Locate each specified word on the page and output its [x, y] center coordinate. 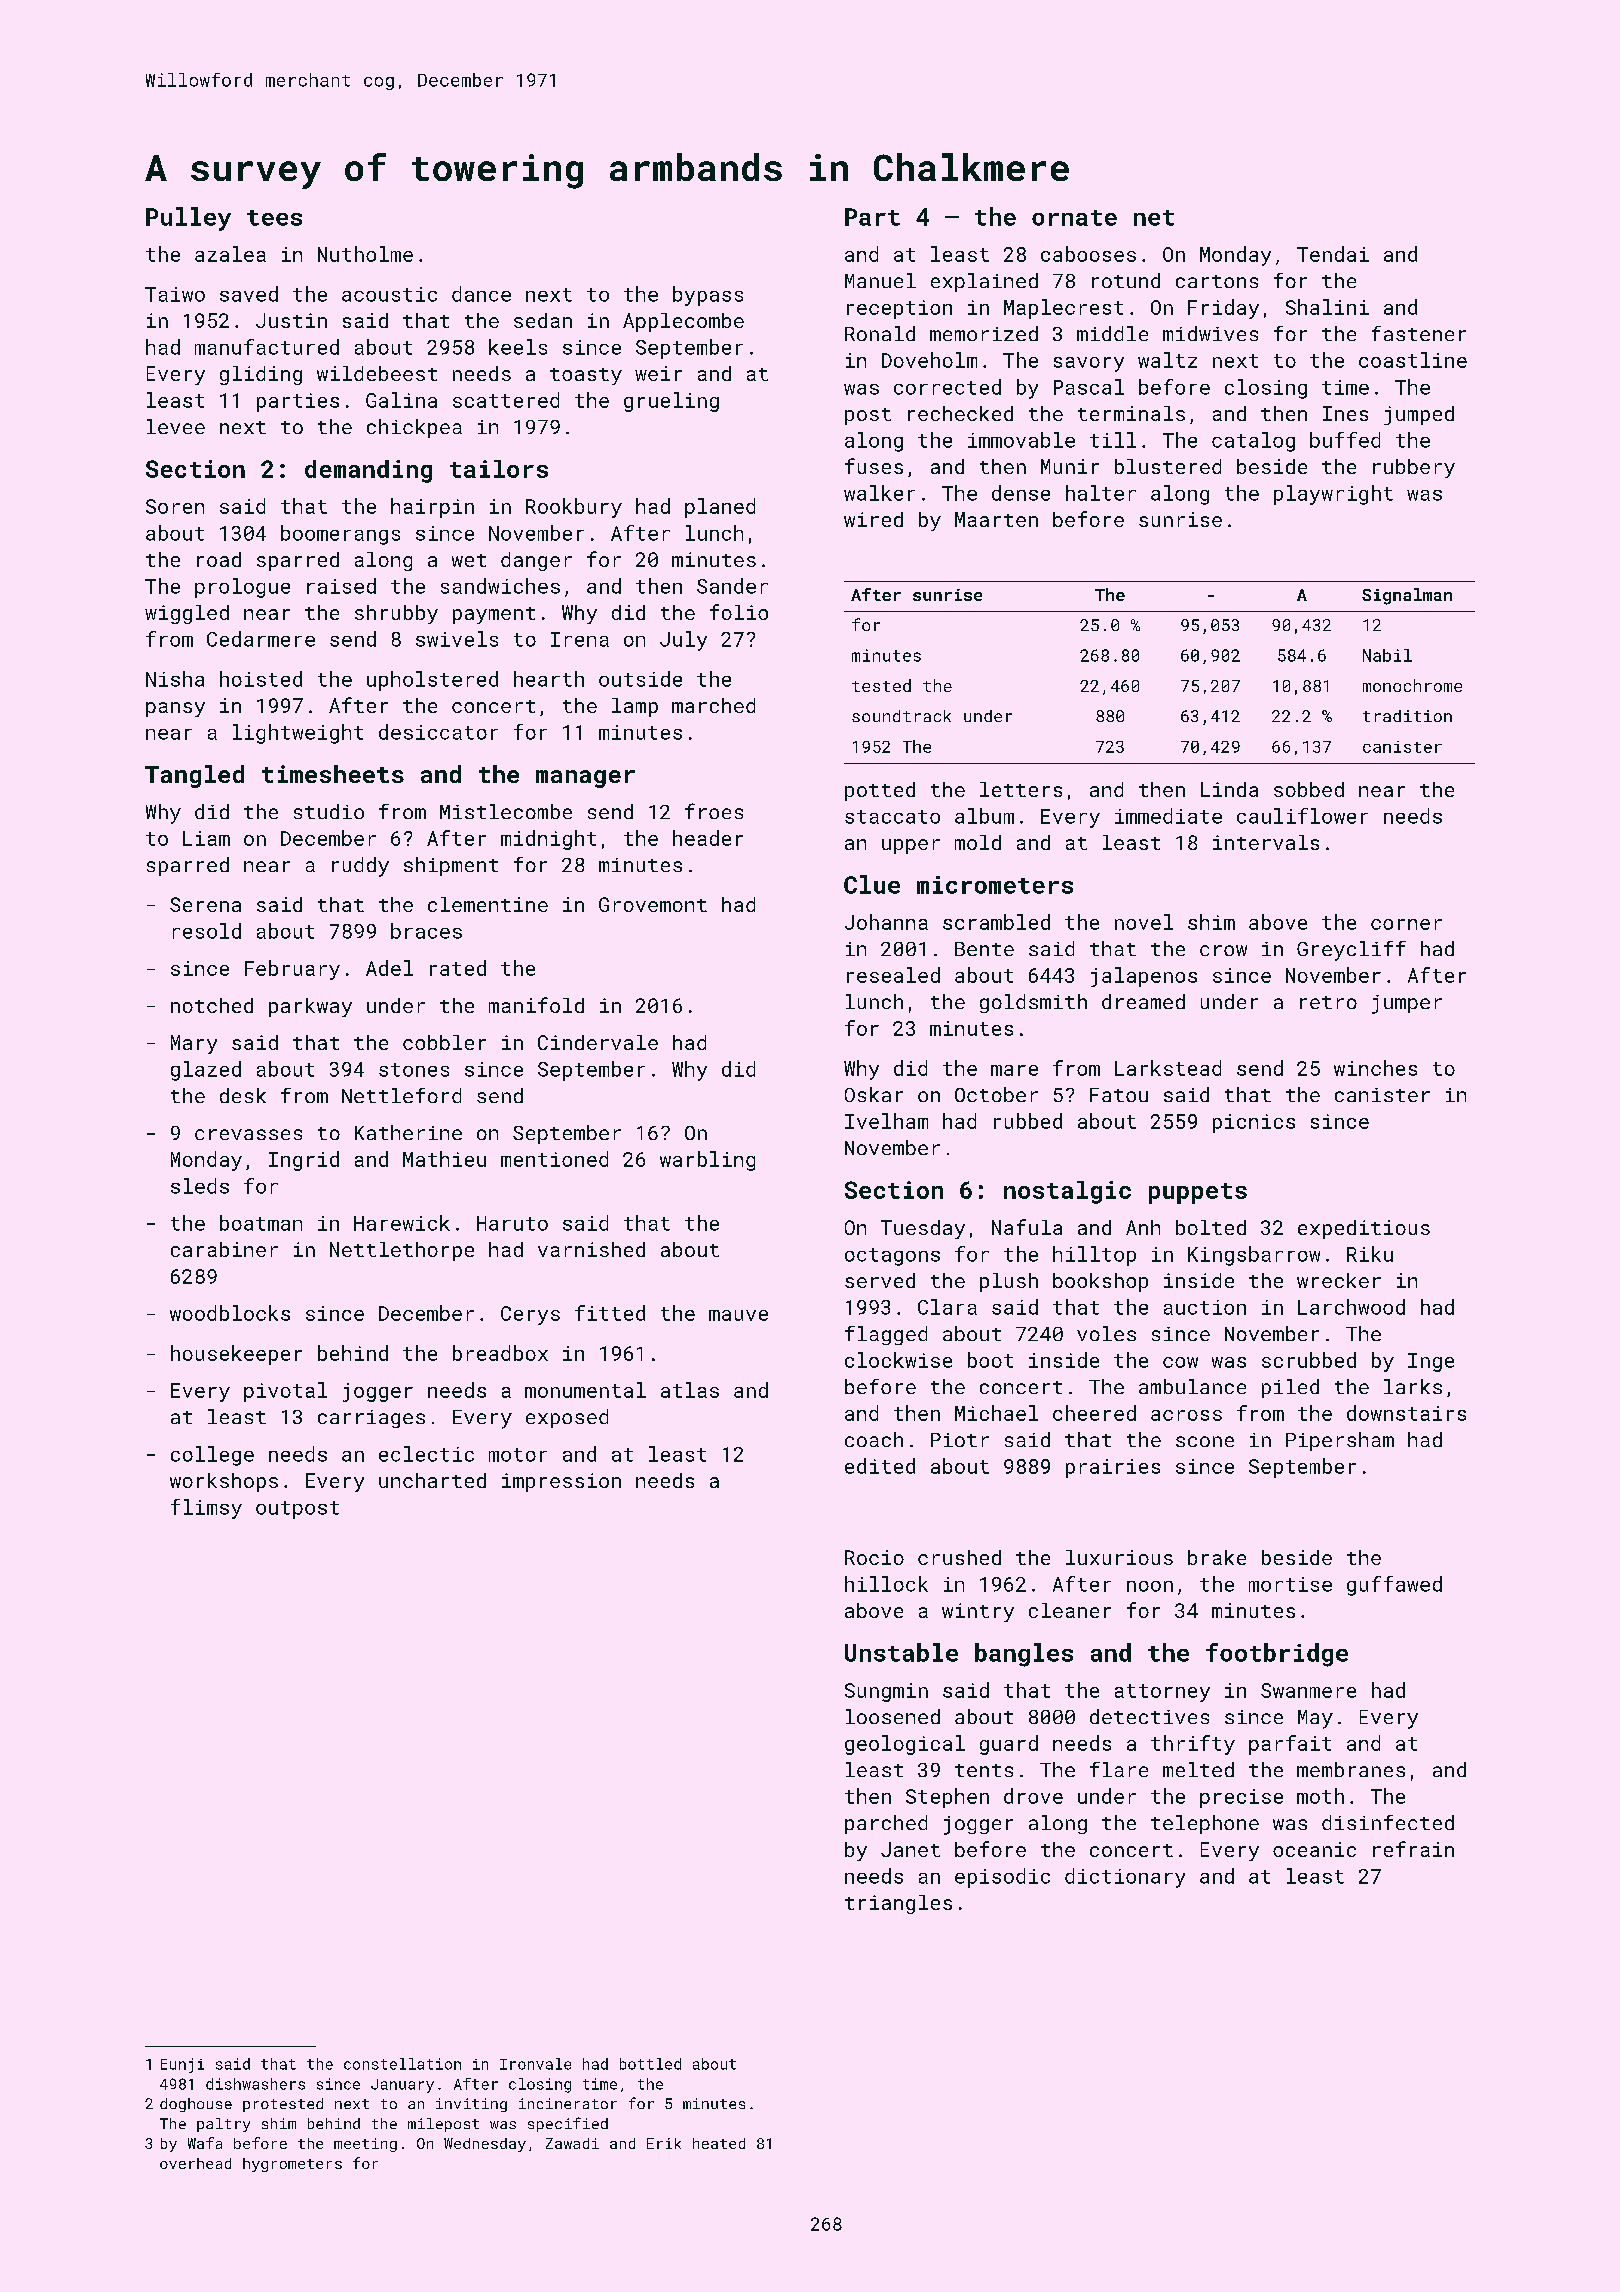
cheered [1094, 1413]
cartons [1217, 281]
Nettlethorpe [402, 1251]
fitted [610, 1313]
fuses [874, 466]
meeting [365, 2145]
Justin [291, 320]
